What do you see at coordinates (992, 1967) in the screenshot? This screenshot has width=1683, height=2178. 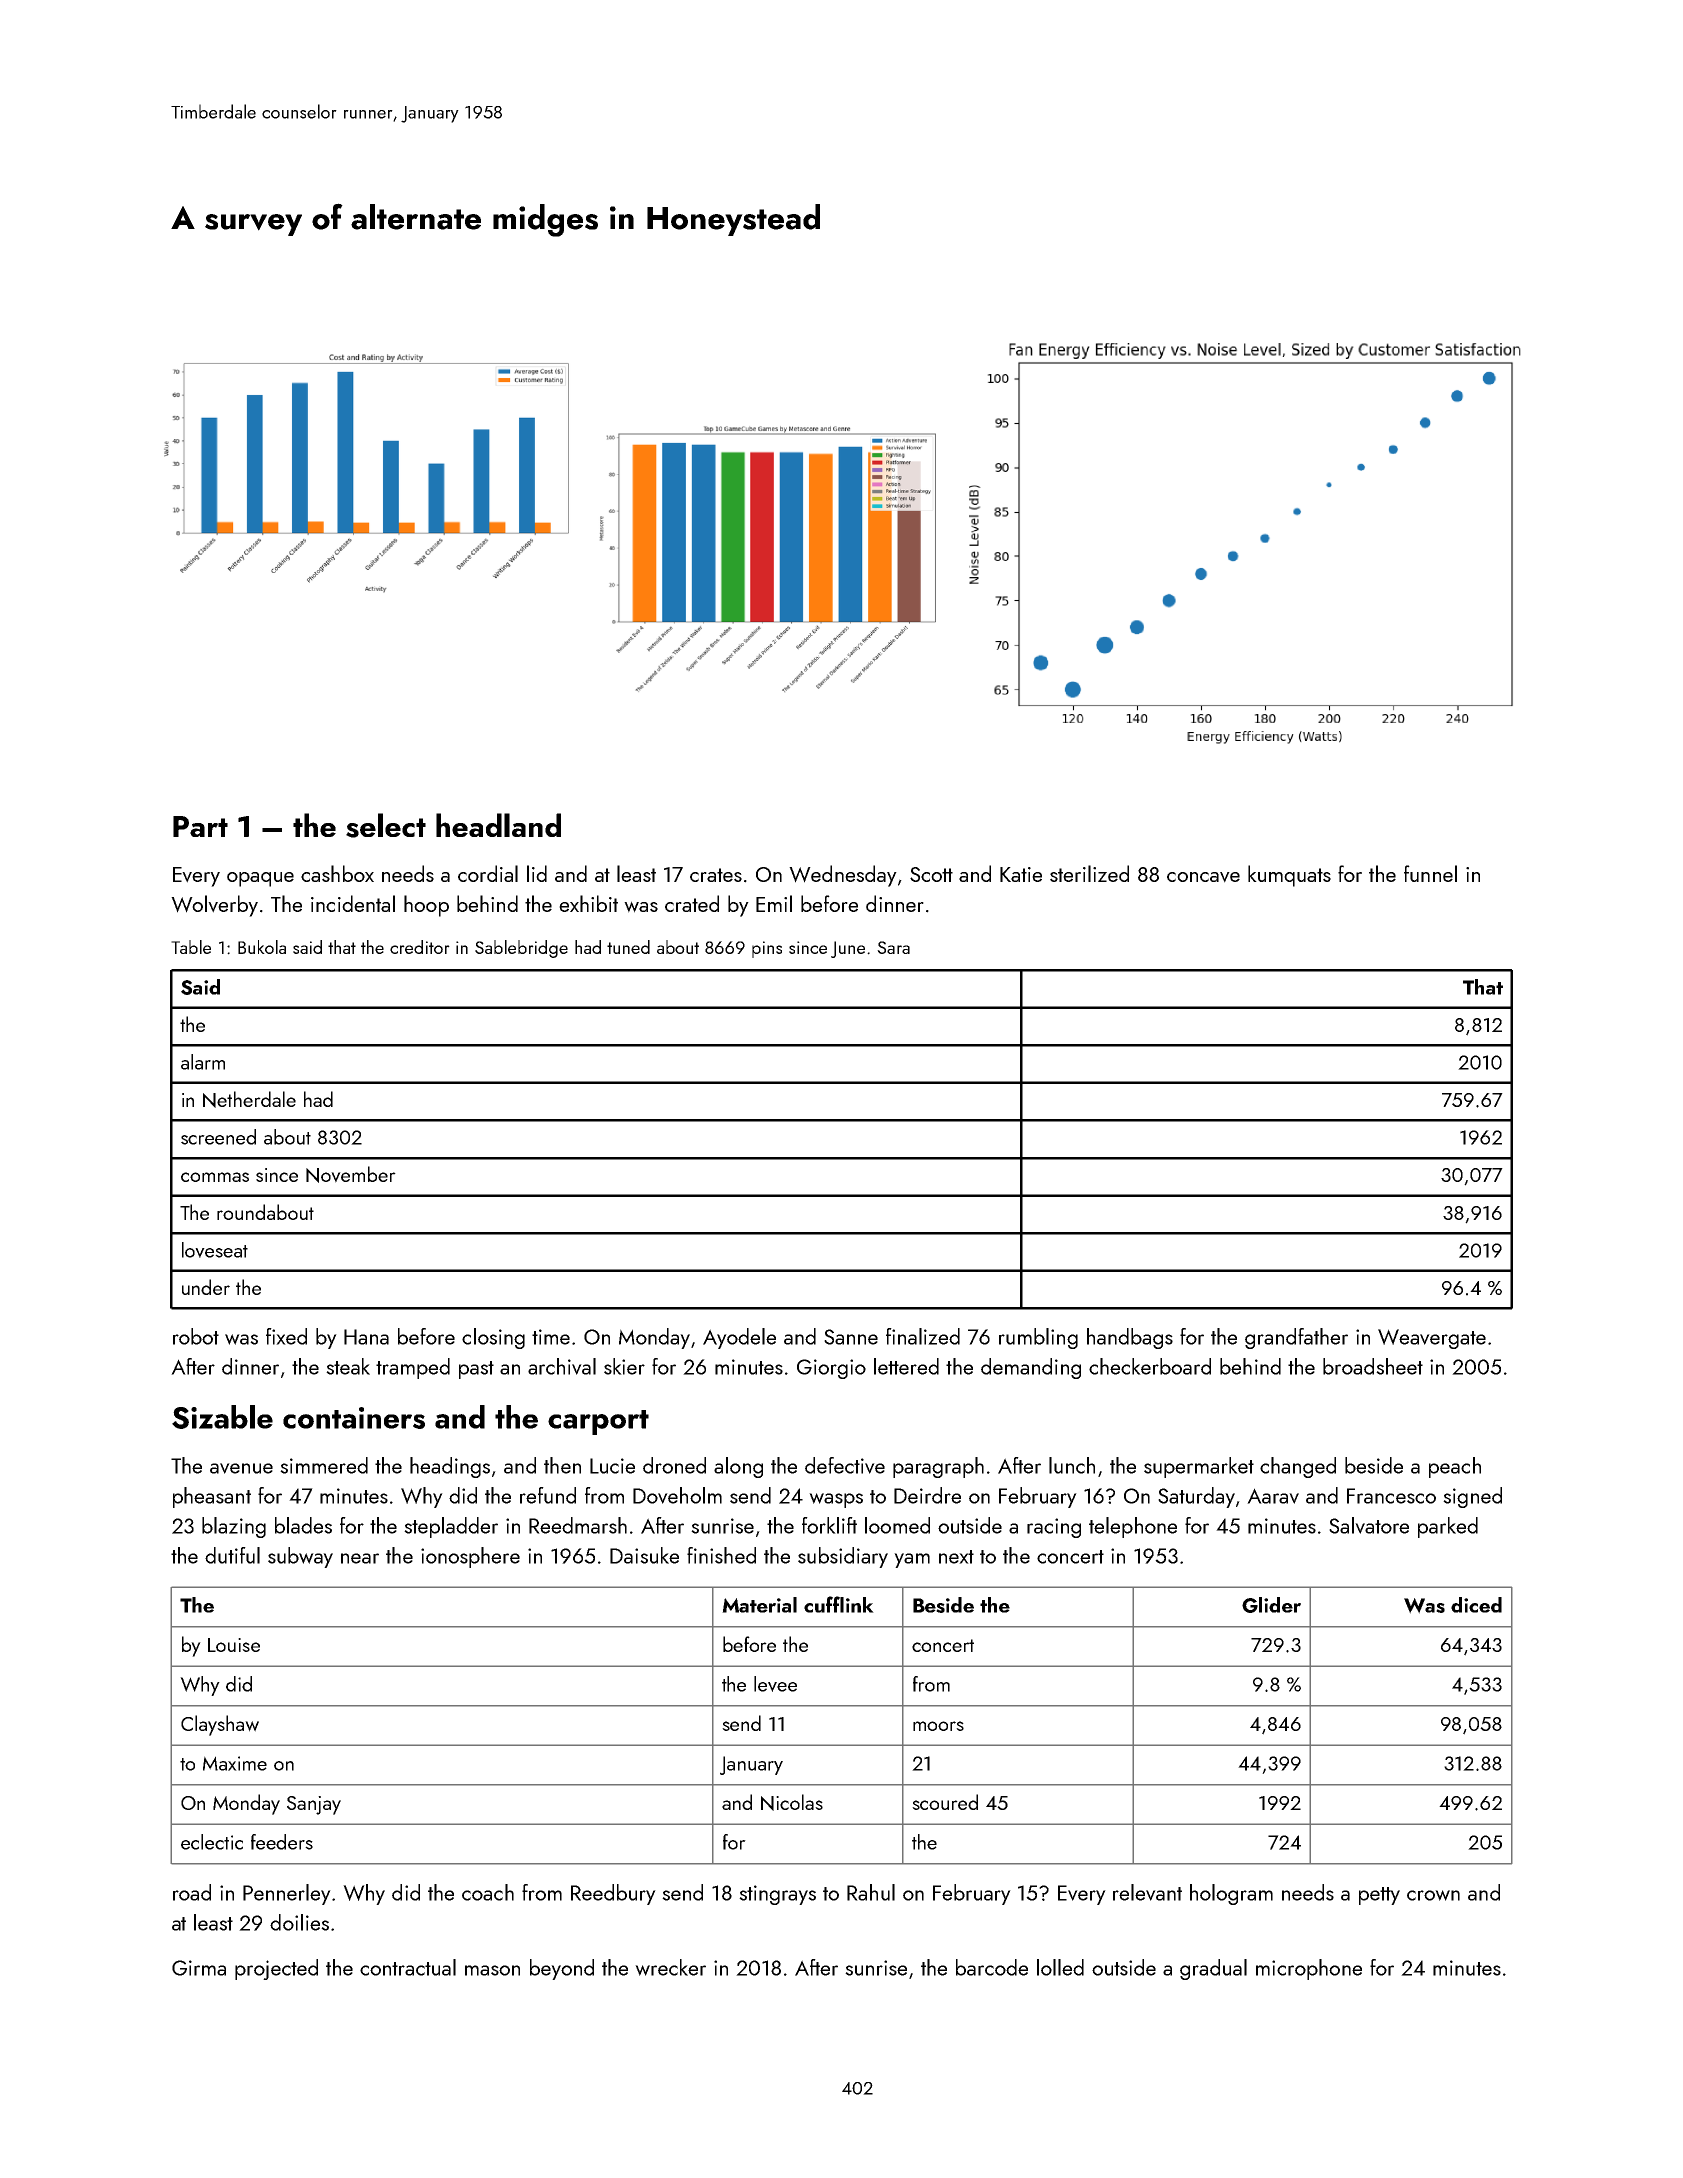 I see `barcode` at bounding box center [992, 1967].
